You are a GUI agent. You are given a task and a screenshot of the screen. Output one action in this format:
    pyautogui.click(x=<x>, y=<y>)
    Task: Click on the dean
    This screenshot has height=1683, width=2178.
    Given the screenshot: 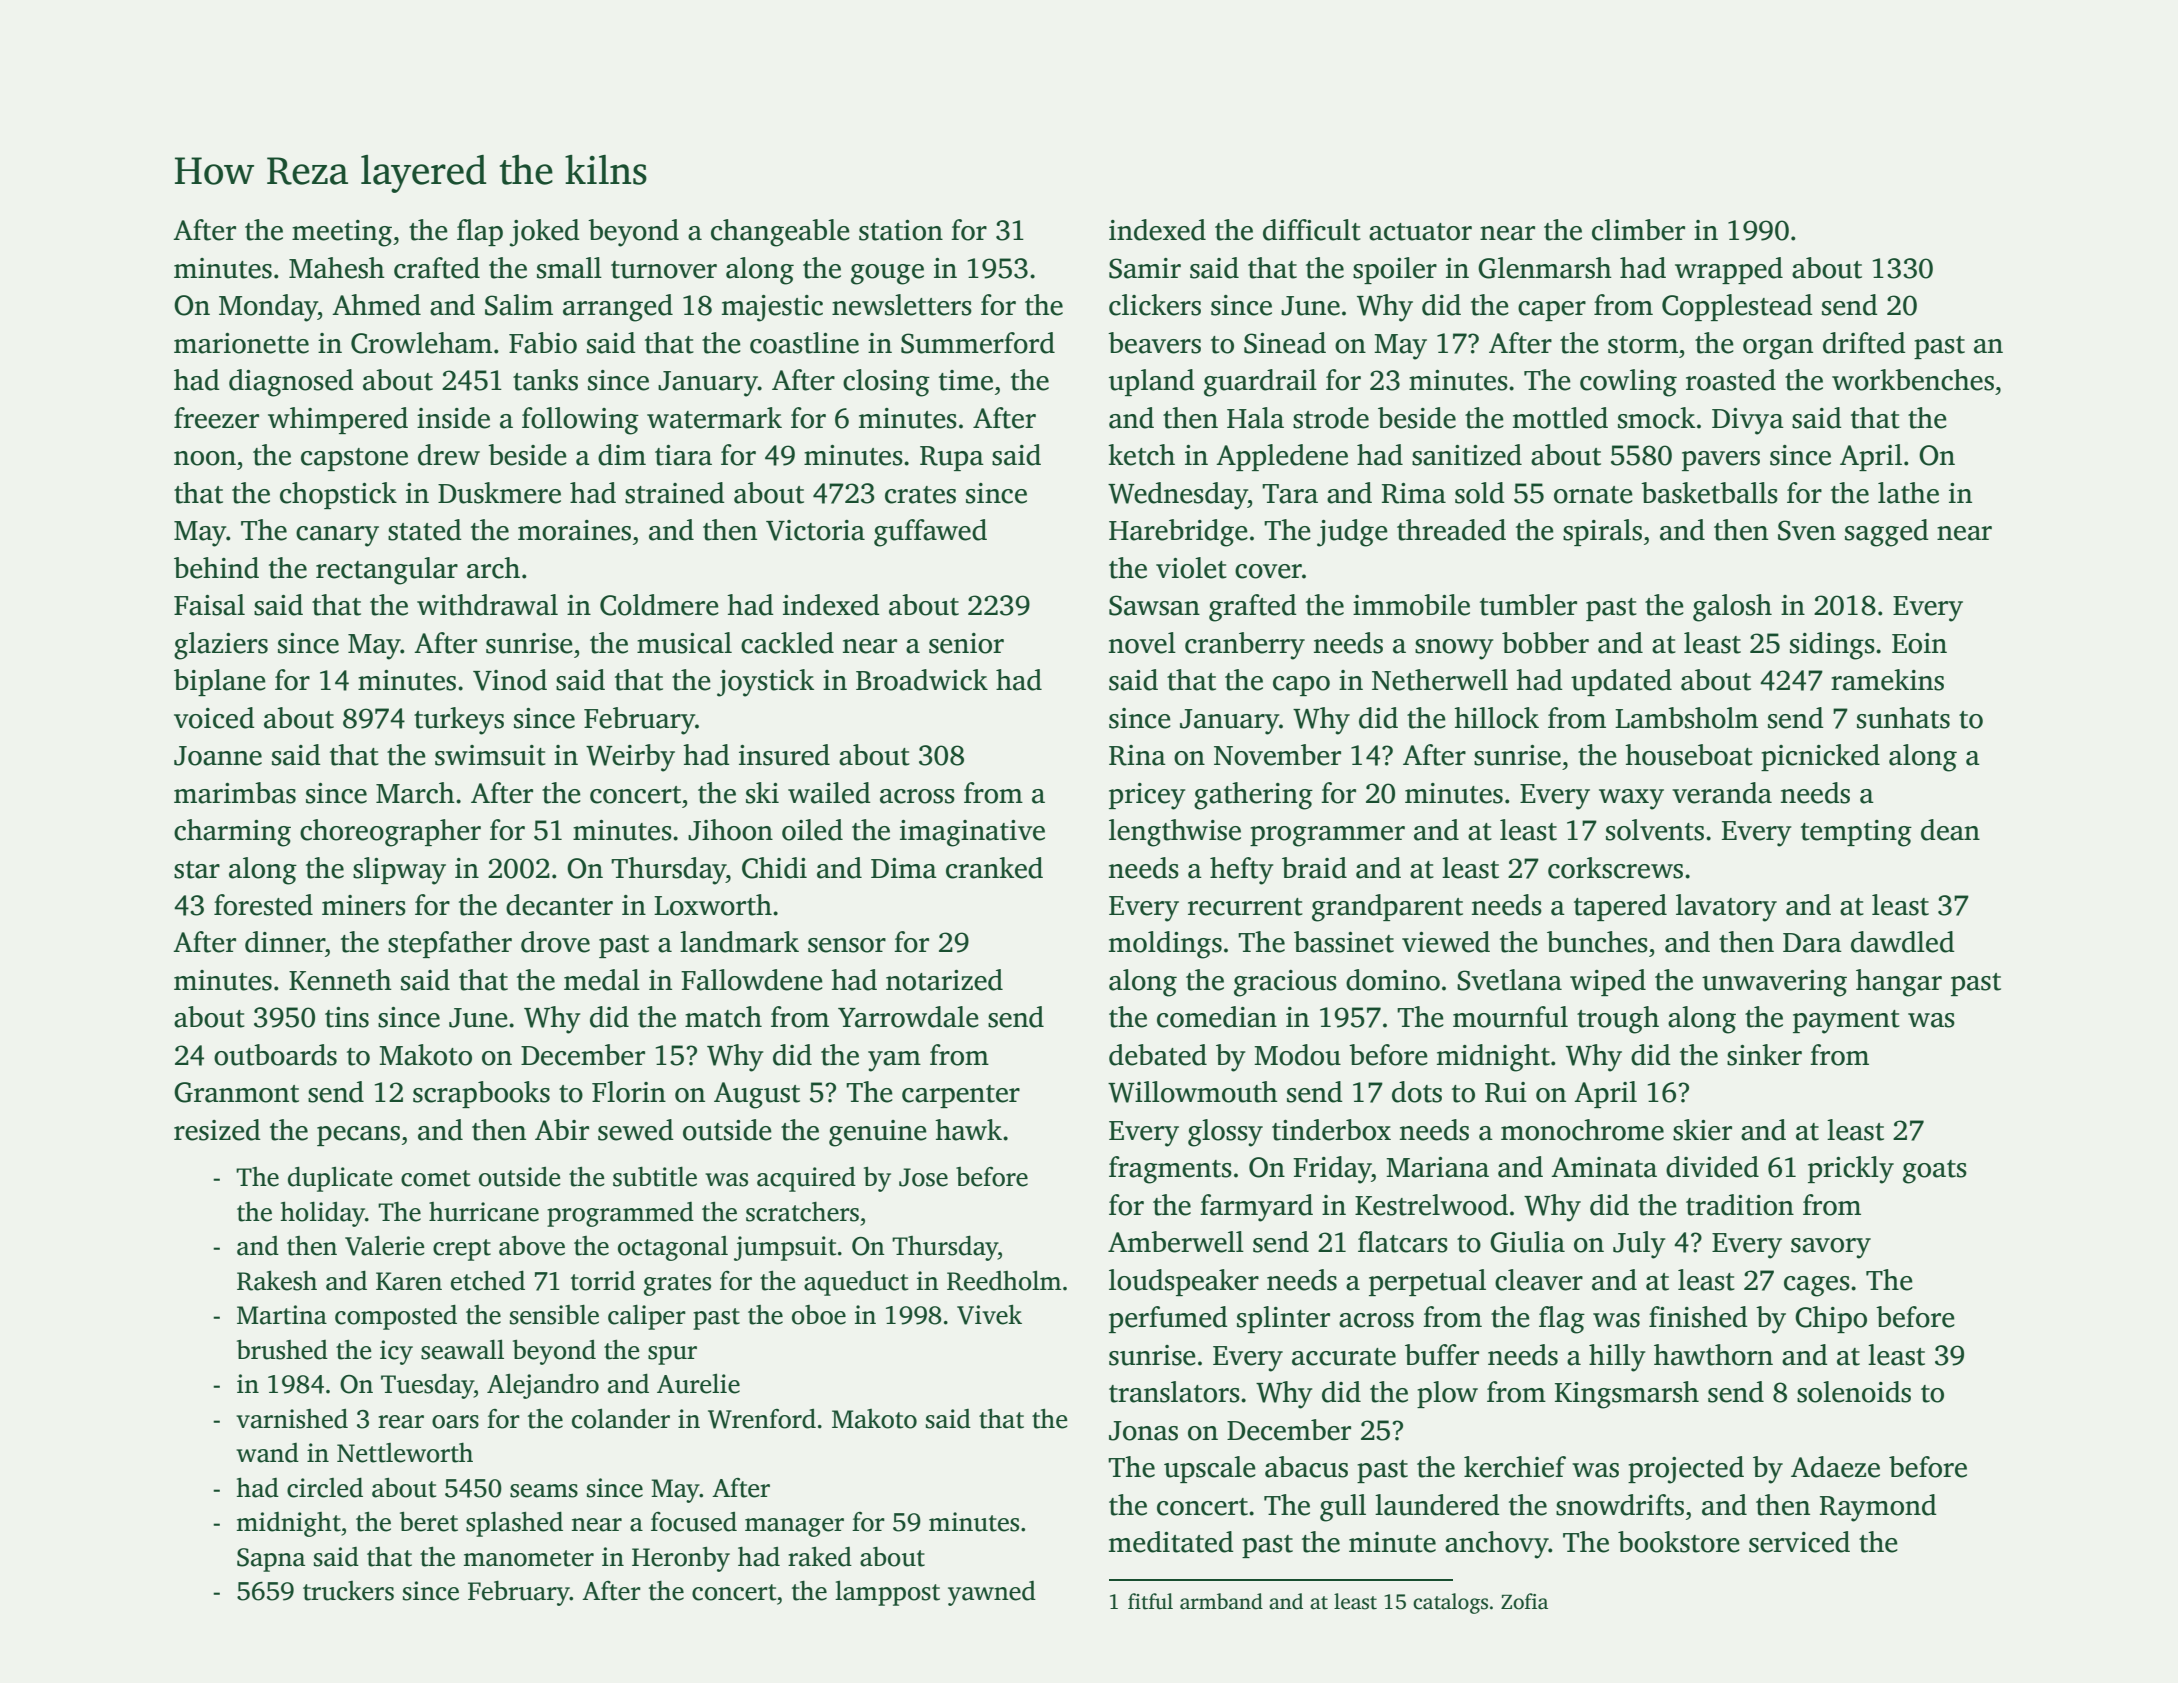 What is the action you would take?
    pyautogui.click(x=1950, y=830)
